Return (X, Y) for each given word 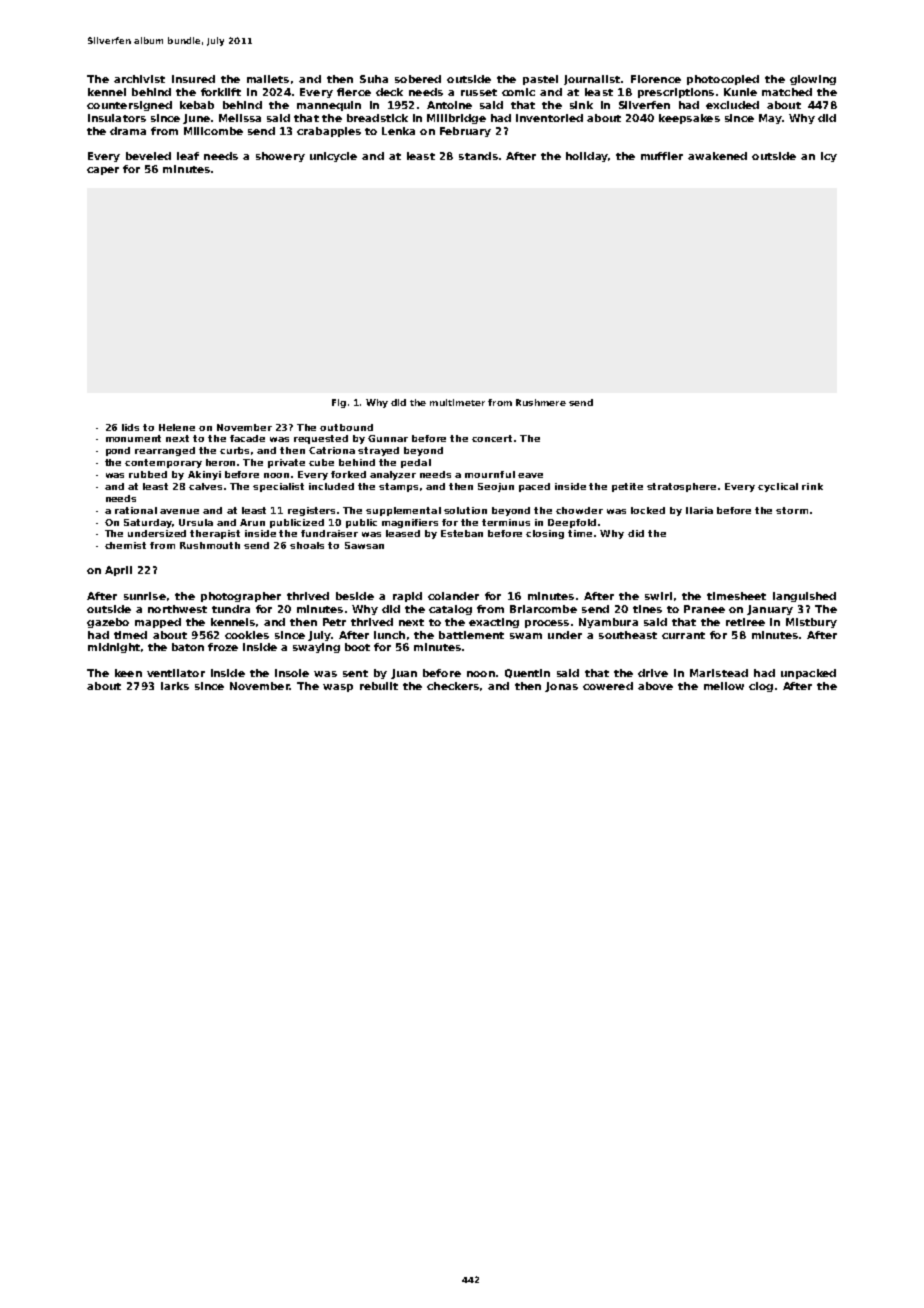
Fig (339, 403)
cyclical (778, 487)
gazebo (108, 623)
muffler (662, 156)
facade (247, 438)
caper (103, 171)
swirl (658, 596)
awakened (717, 156)
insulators (117, 118)
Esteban (462, 533)
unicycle (333, 157)
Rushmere (541, 402)
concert (492, 438)
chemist (125, 545)
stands (478, 156)
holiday (587, 157)
